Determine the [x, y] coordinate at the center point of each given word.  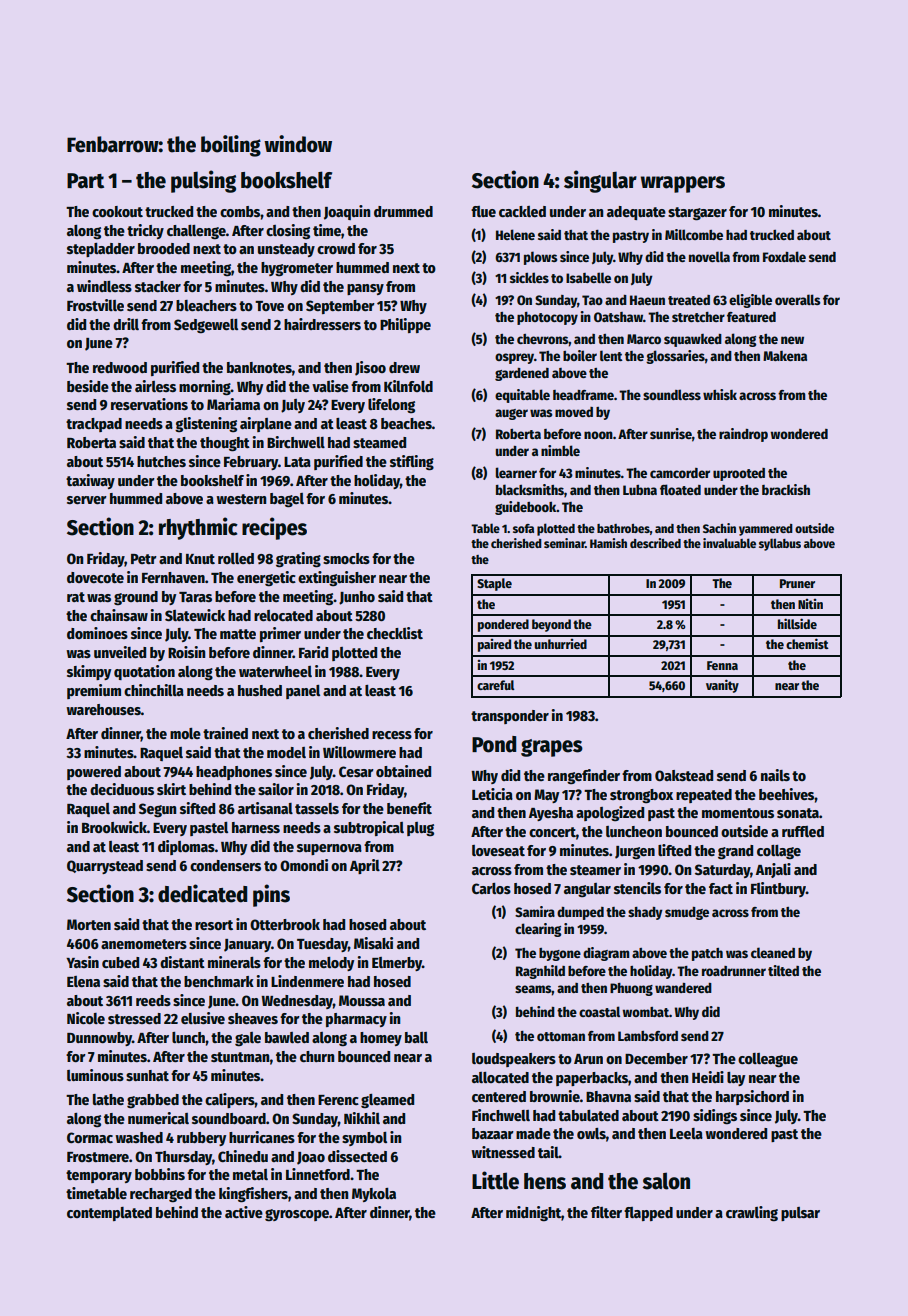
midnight [533, 1214]
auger [511, 414]
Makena [785, 356]
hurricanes [262, 1137]
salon [666, 1181]
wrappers [682, 184]
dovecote [95, 577]
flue [483, 211]
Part [85, 181]
